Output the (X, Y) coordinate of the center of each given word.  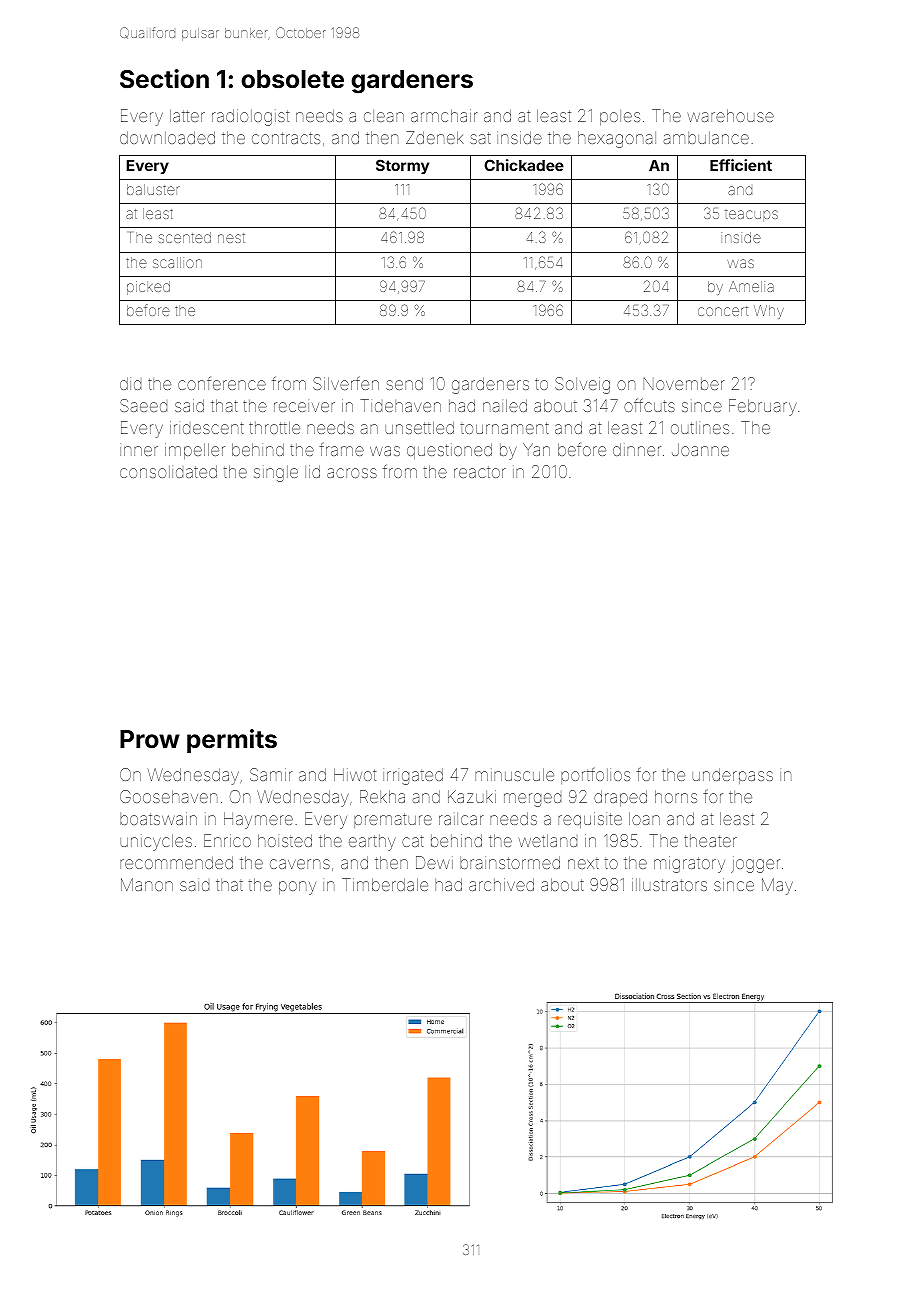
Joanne (700, 449)
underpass (732, 776)
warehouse (731, 115)
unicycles (156, 842)
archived (501, 884)
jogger (755, 864)
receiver (304, 407)
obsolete (292, 79)
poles (620, 117)
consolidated (168, 471)
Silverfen (346, 383)
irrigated (413, 776)
